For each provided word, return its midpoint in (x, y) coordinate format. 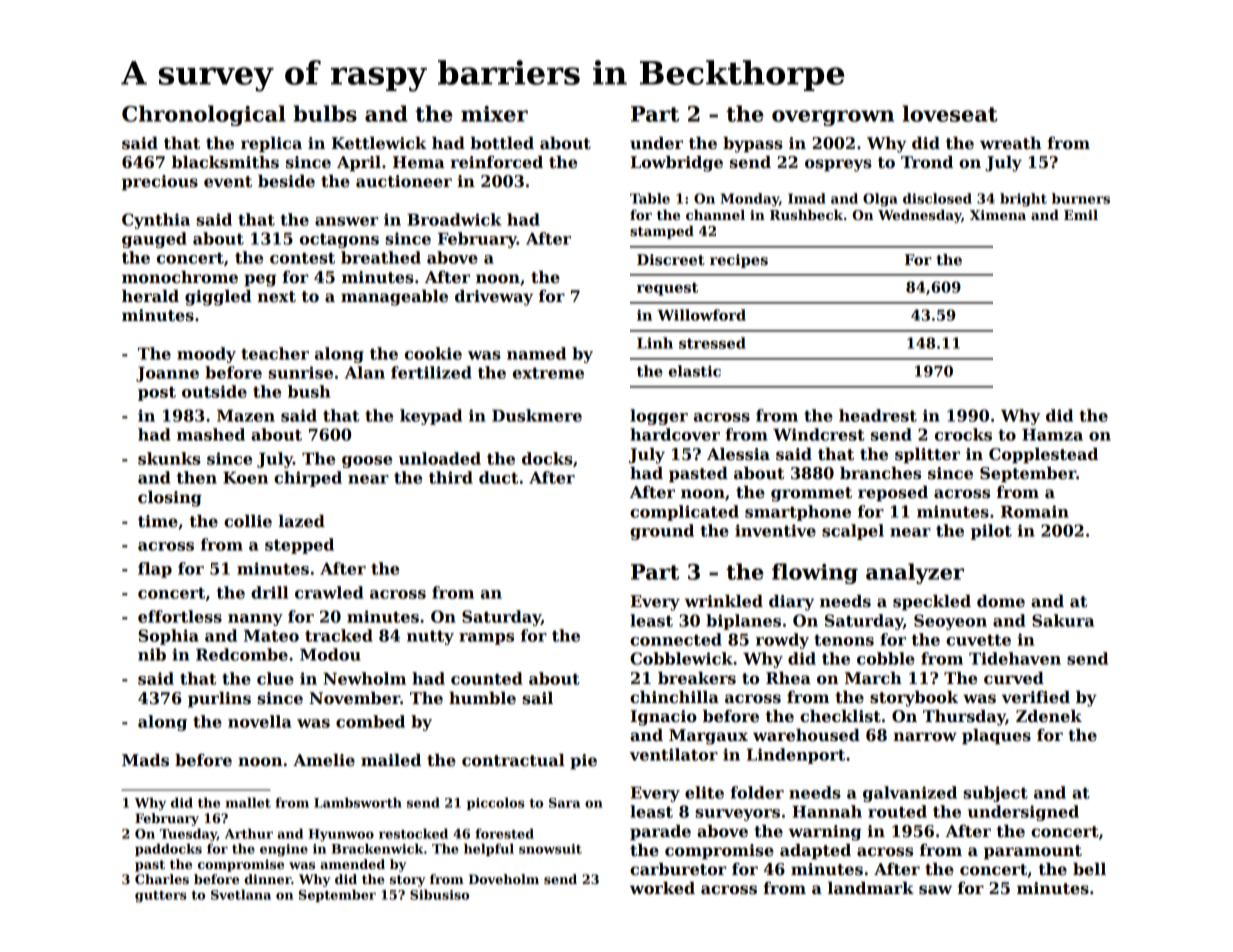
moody (206, 355)
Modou (330, 654)
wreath (1011, 143)
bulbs (325, 113)
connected (676, 639)
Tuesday (188, 835)
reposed (893, 494)
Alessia (738, 454)
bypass (753, 145)
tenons (844, 640)
